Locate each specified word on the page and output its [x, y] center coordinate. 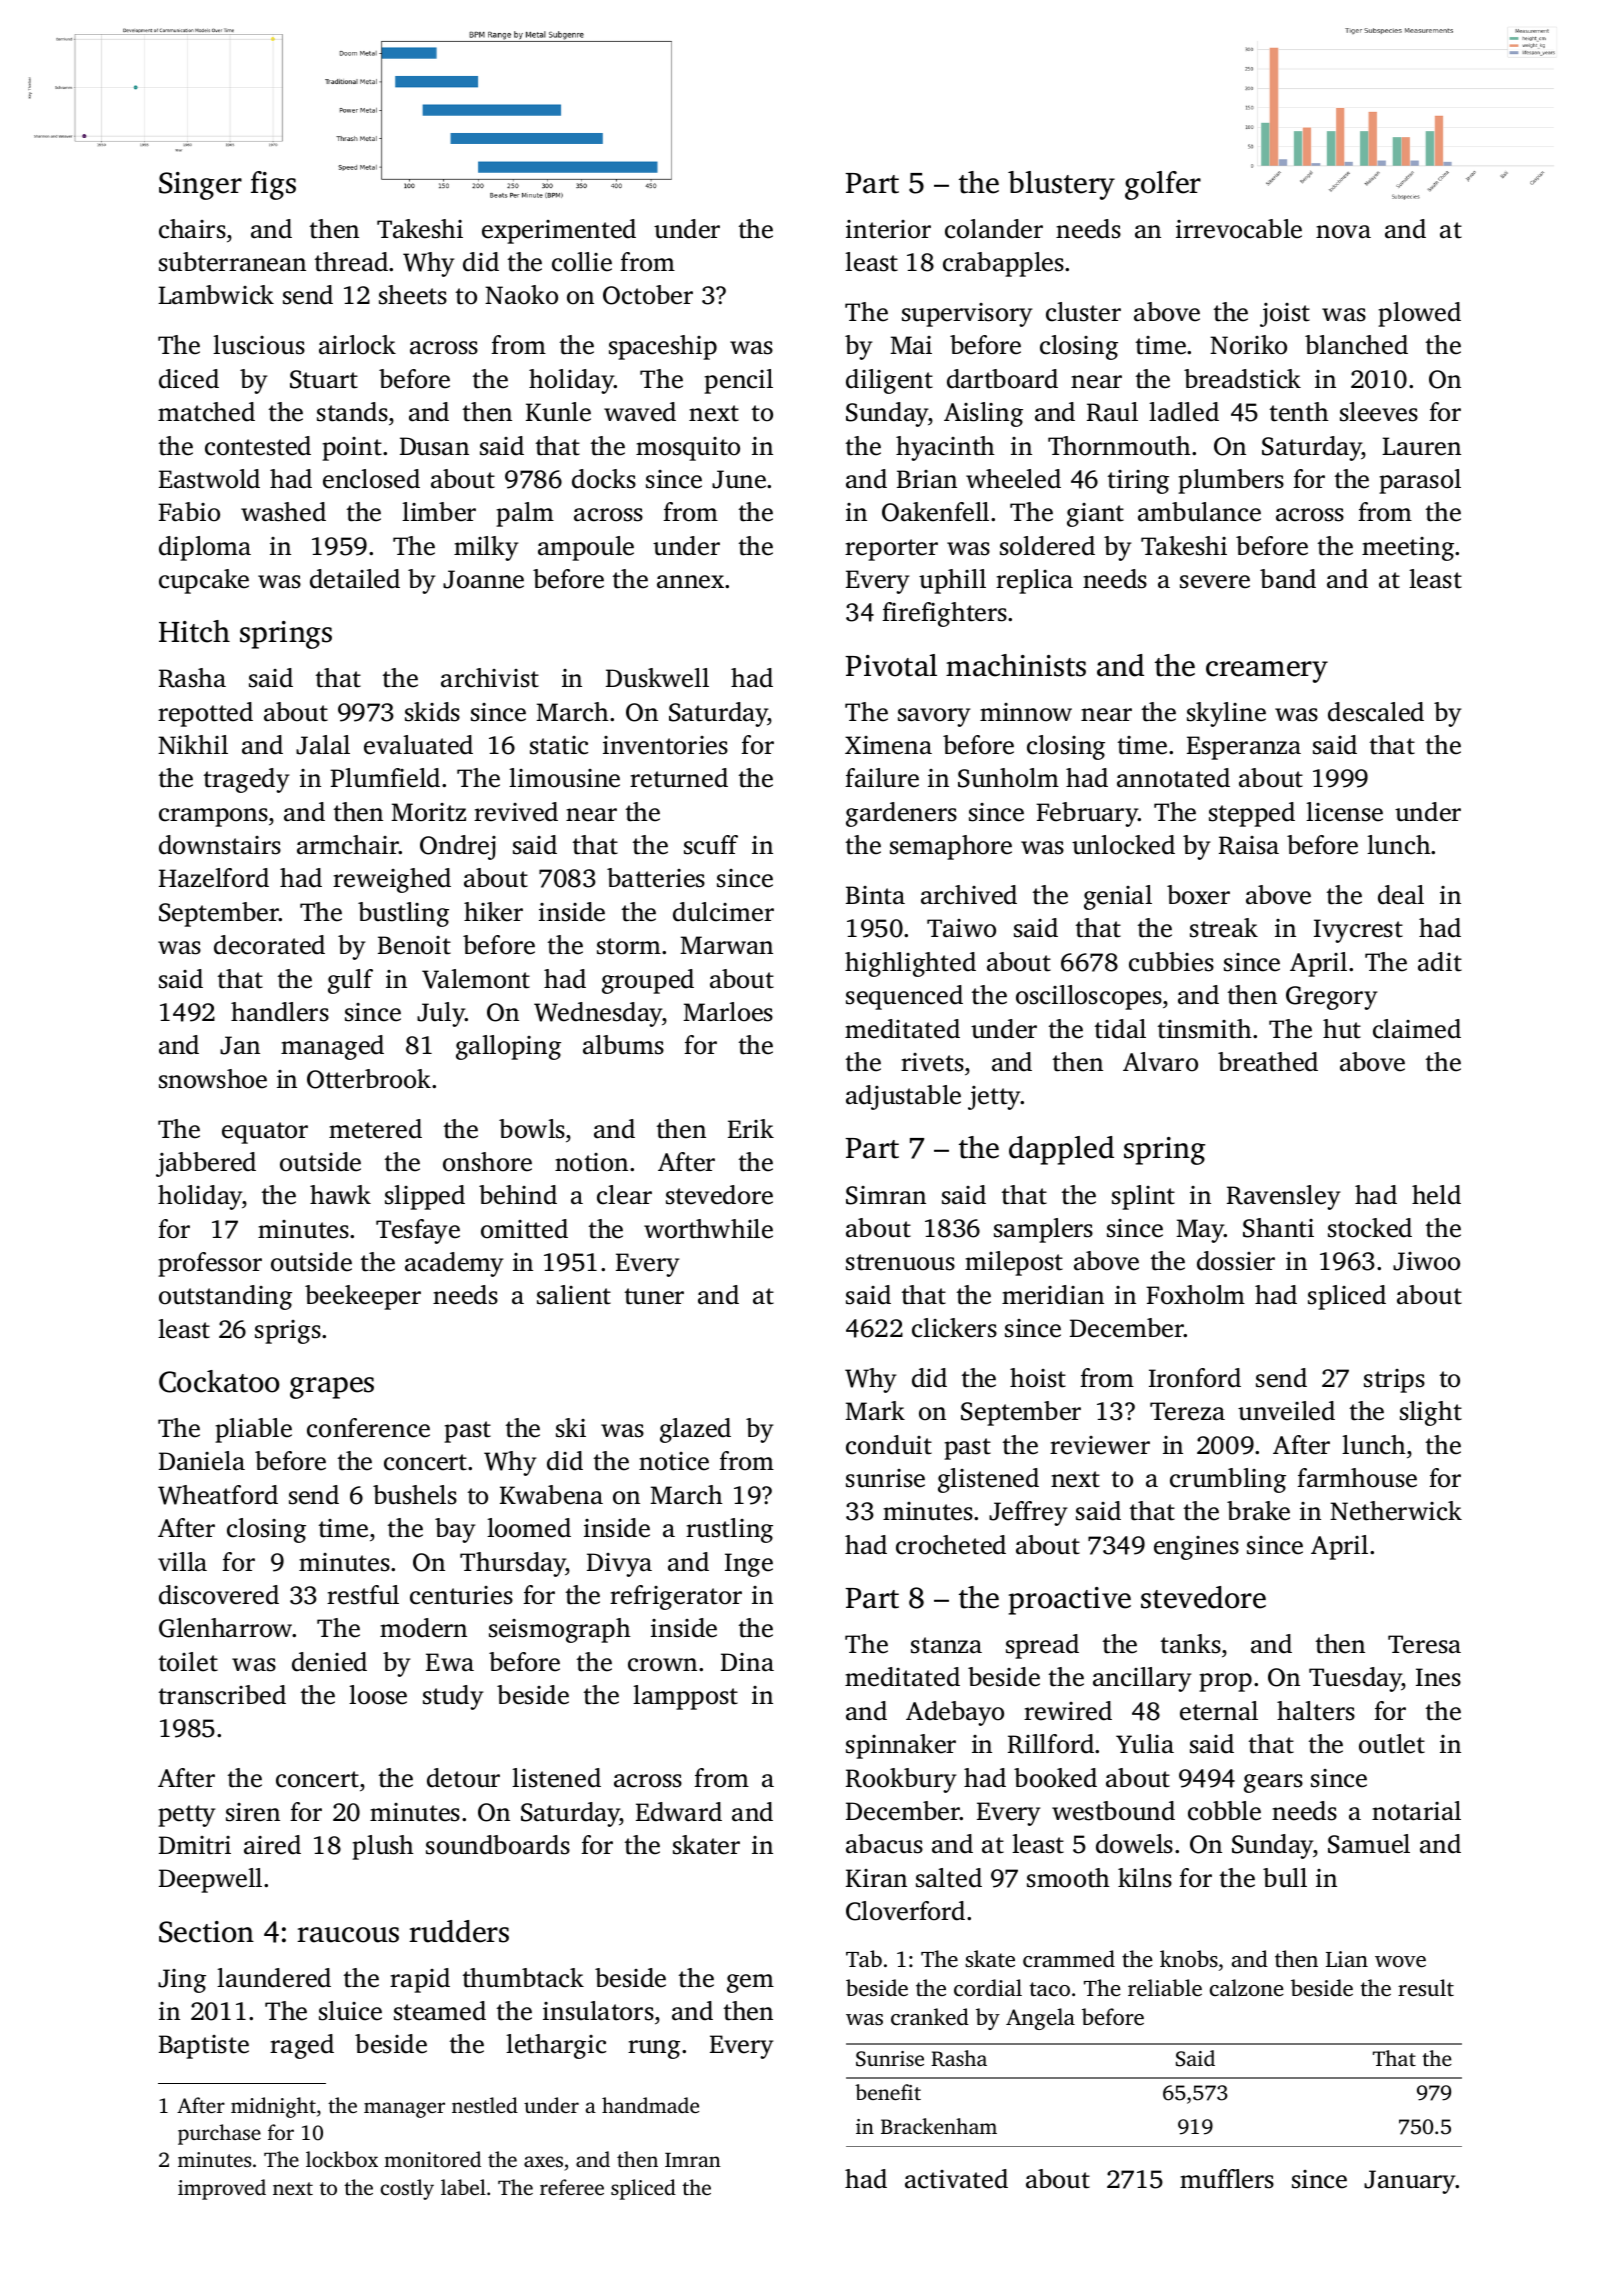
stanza [946, 1645]
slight [1431, 1413]
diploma [205, 548]
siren [253, 1812]
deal [1401, 895]
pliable [253, 1430]
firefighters [944, 614]
